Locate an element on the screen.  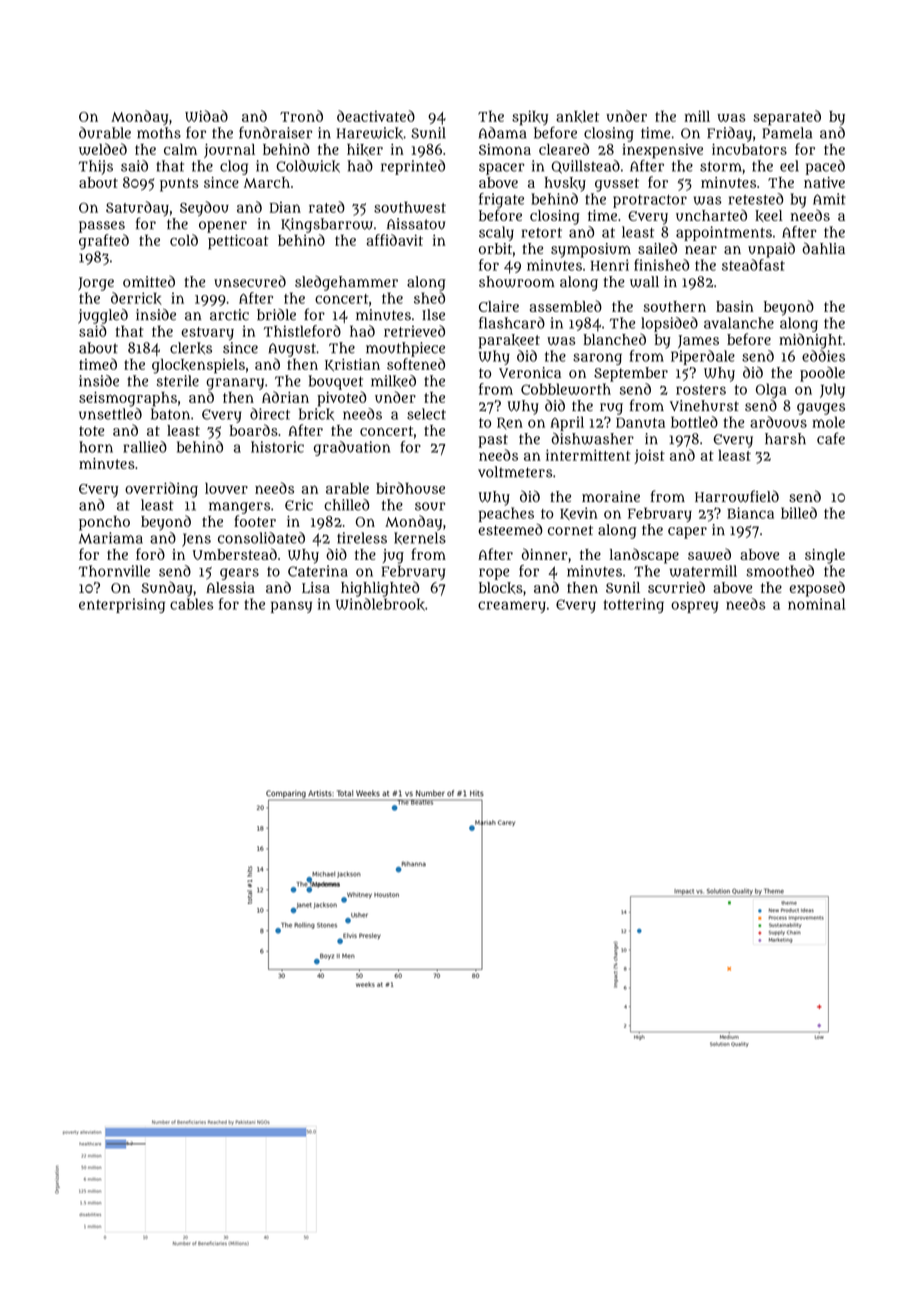
Widad is located at coordinates (206, 116).
